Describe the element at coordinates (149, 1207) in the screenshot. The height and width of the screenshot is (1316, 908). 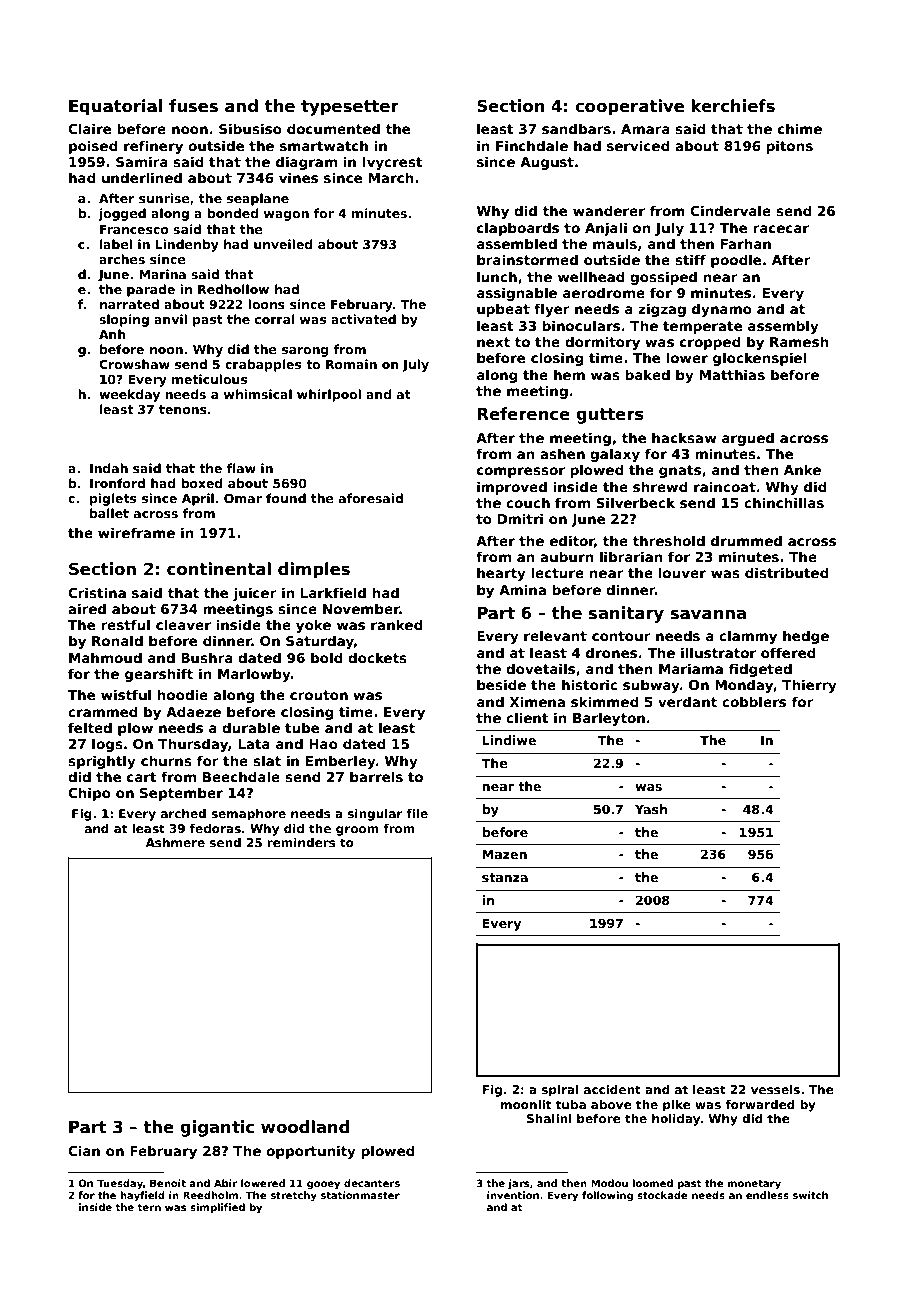
I see `tern` at that location.
